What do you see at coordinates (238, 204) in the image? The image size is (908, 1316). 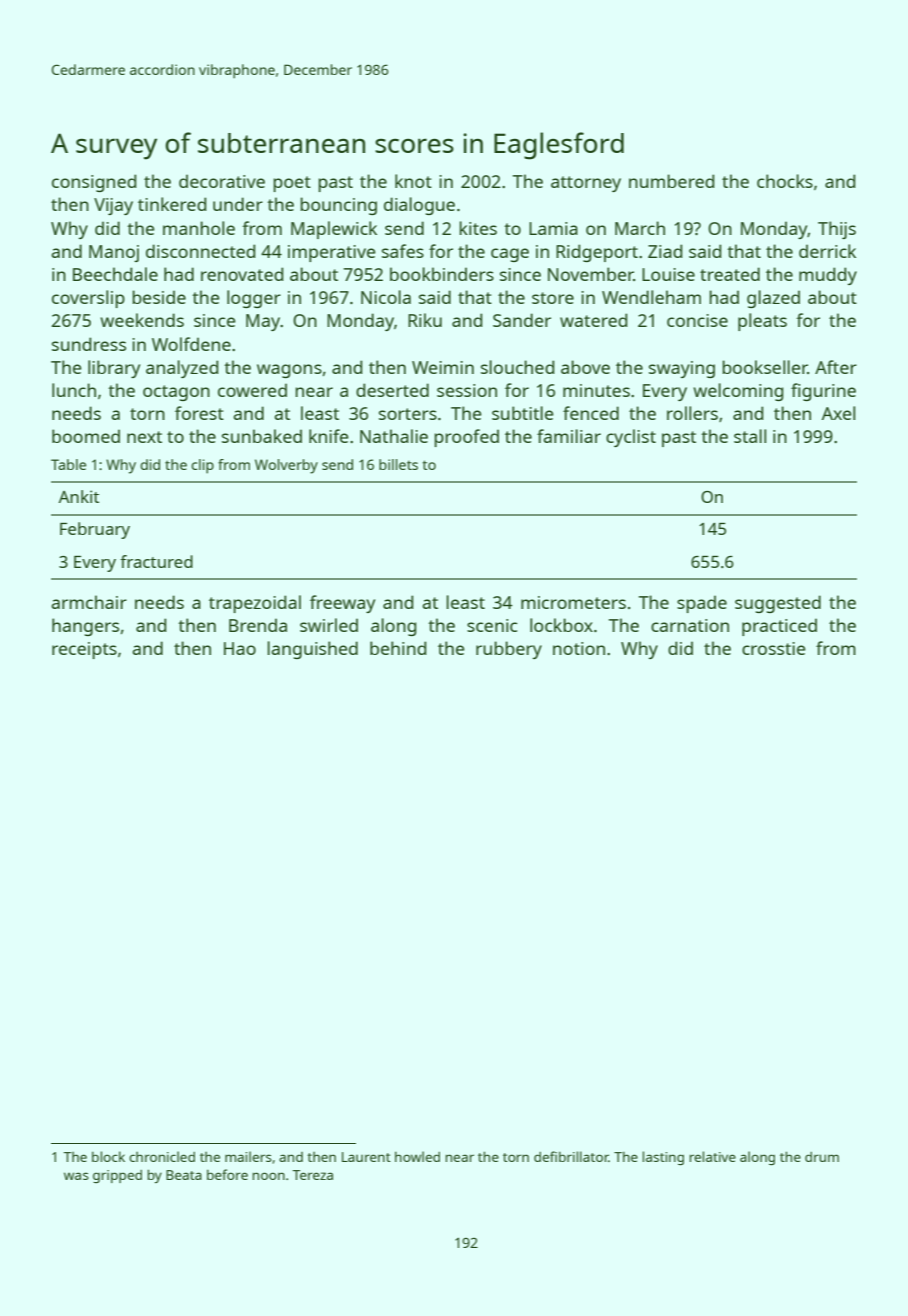 I see `under` at bounding box center [238, 204].
